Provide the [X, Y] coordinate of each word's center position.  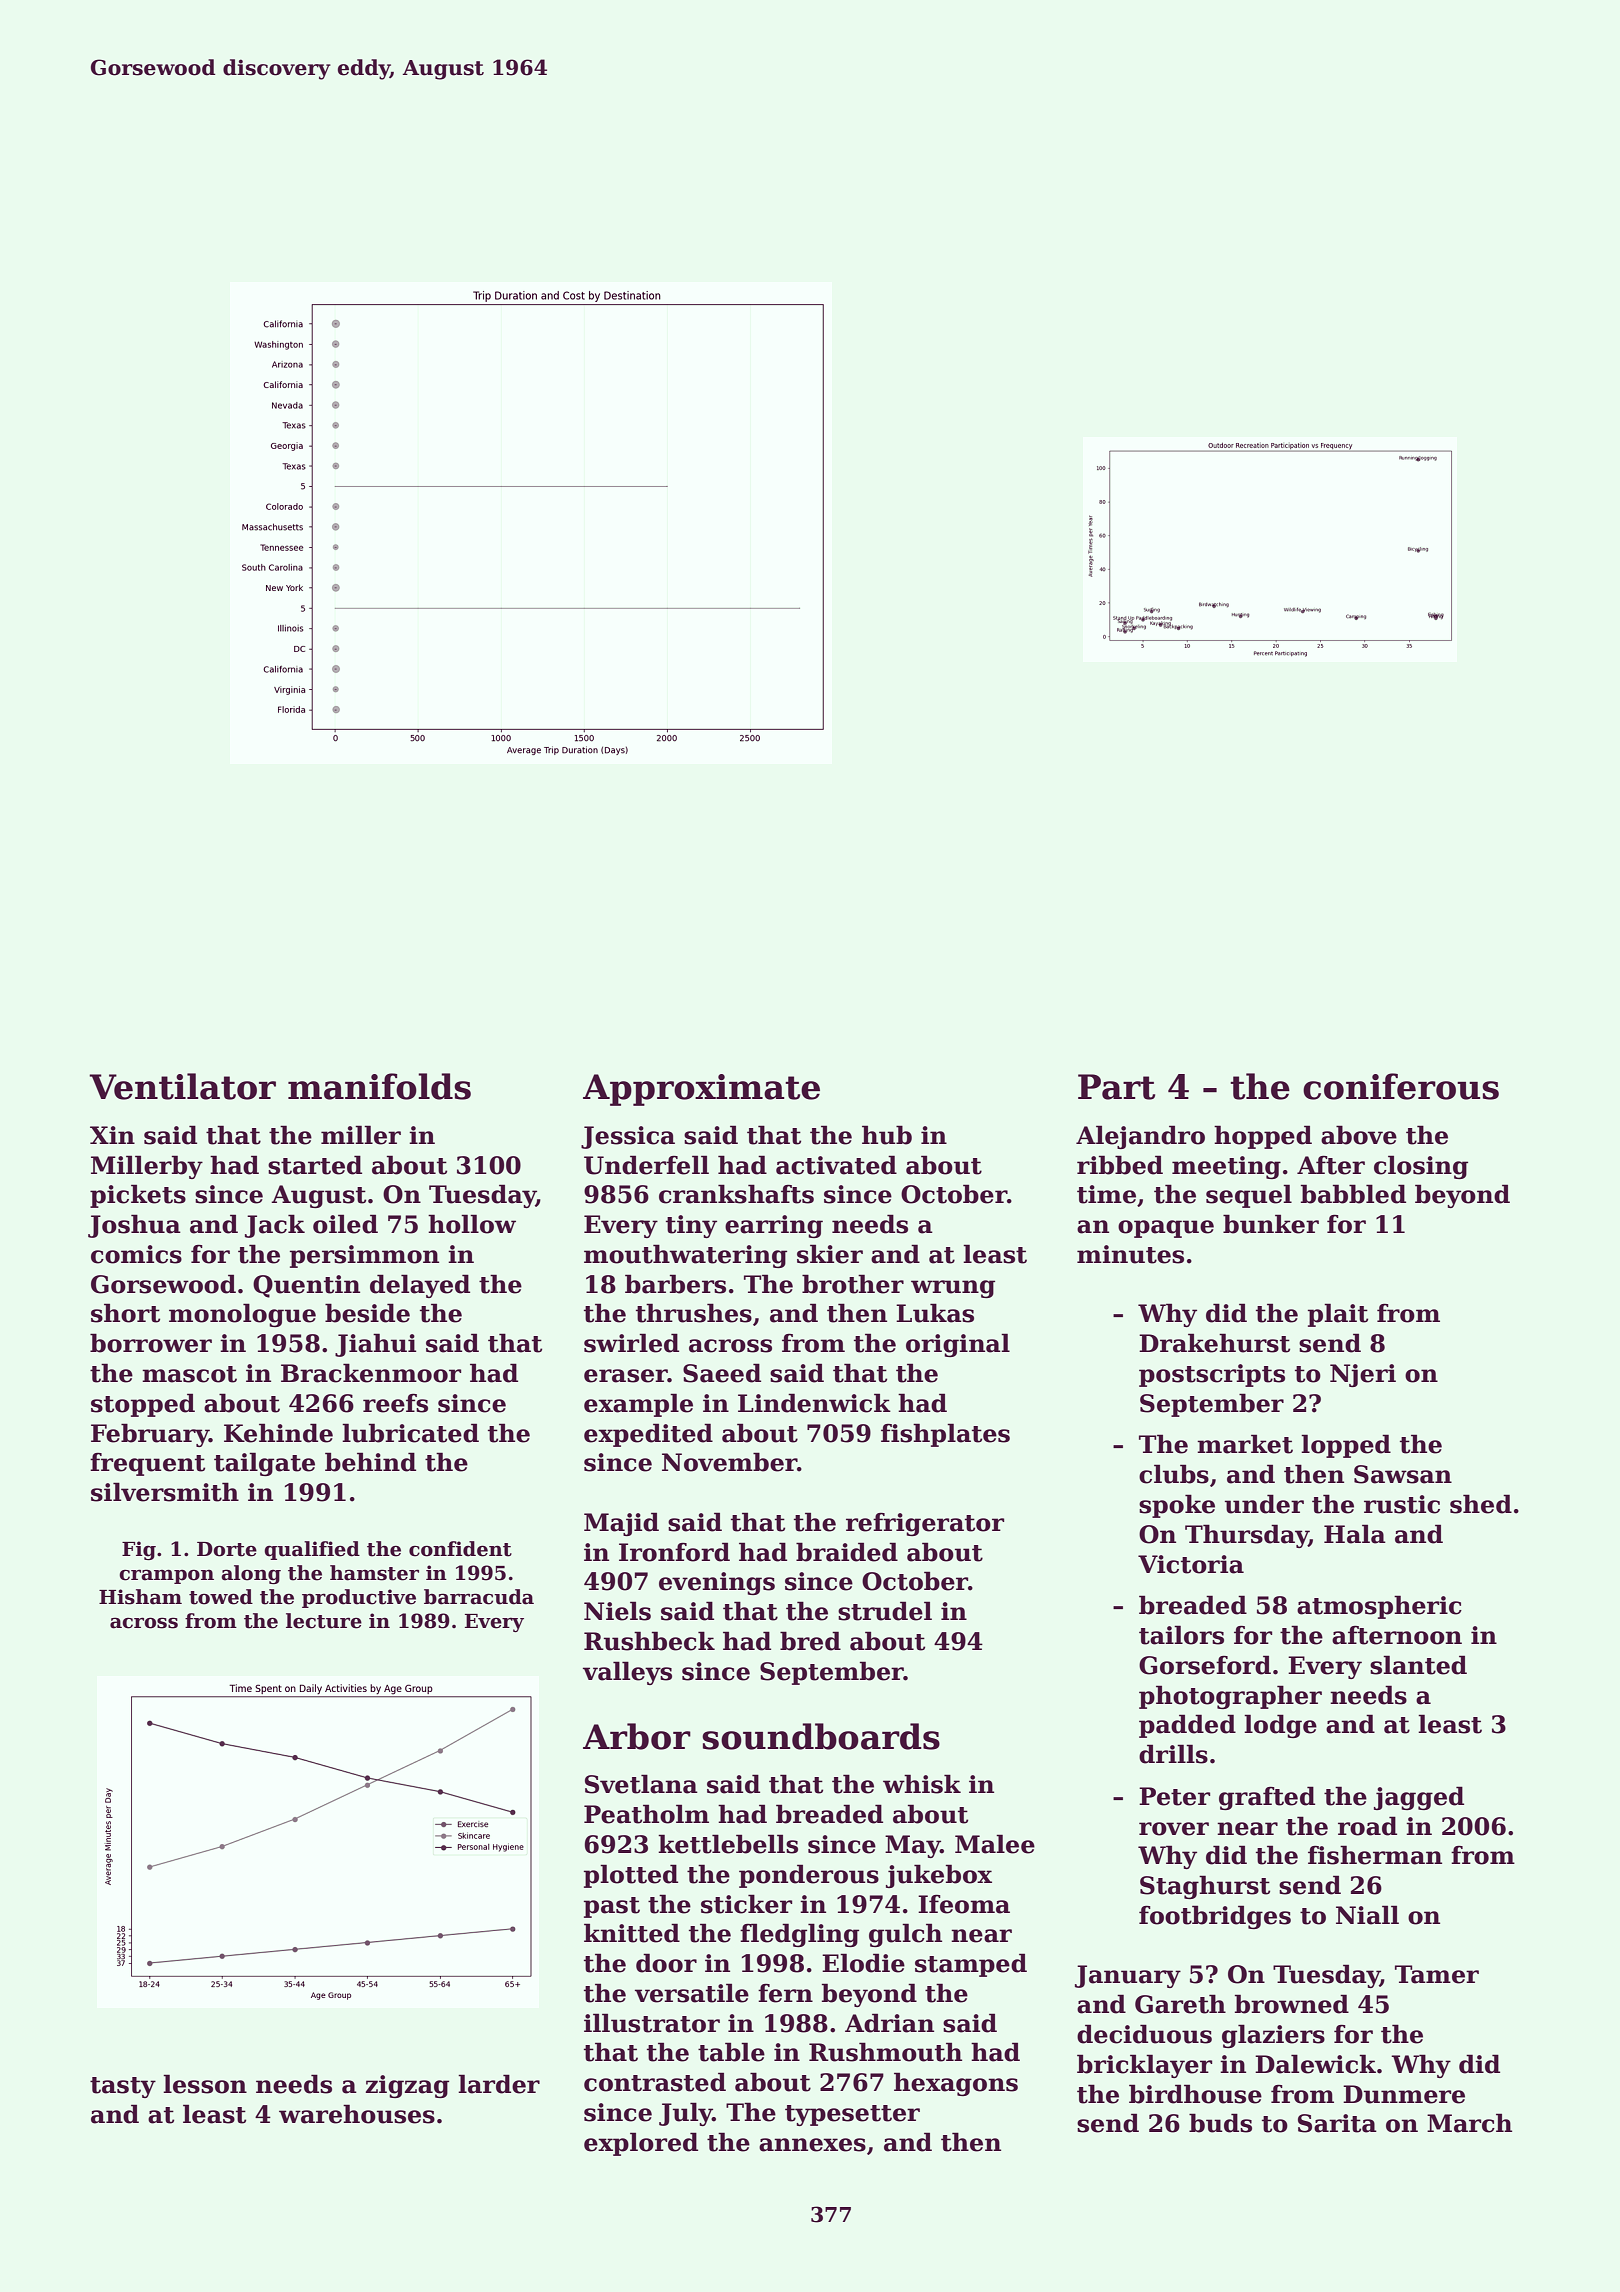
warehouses [357, 2114]
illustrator [652, 2023]
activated [836, 1165]
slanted [1418, 1665]
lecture [324, 1621]
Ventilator [182, 1086]
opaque [1166, 1229]
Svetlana [641, 1784]
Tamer [1437, 1974]
